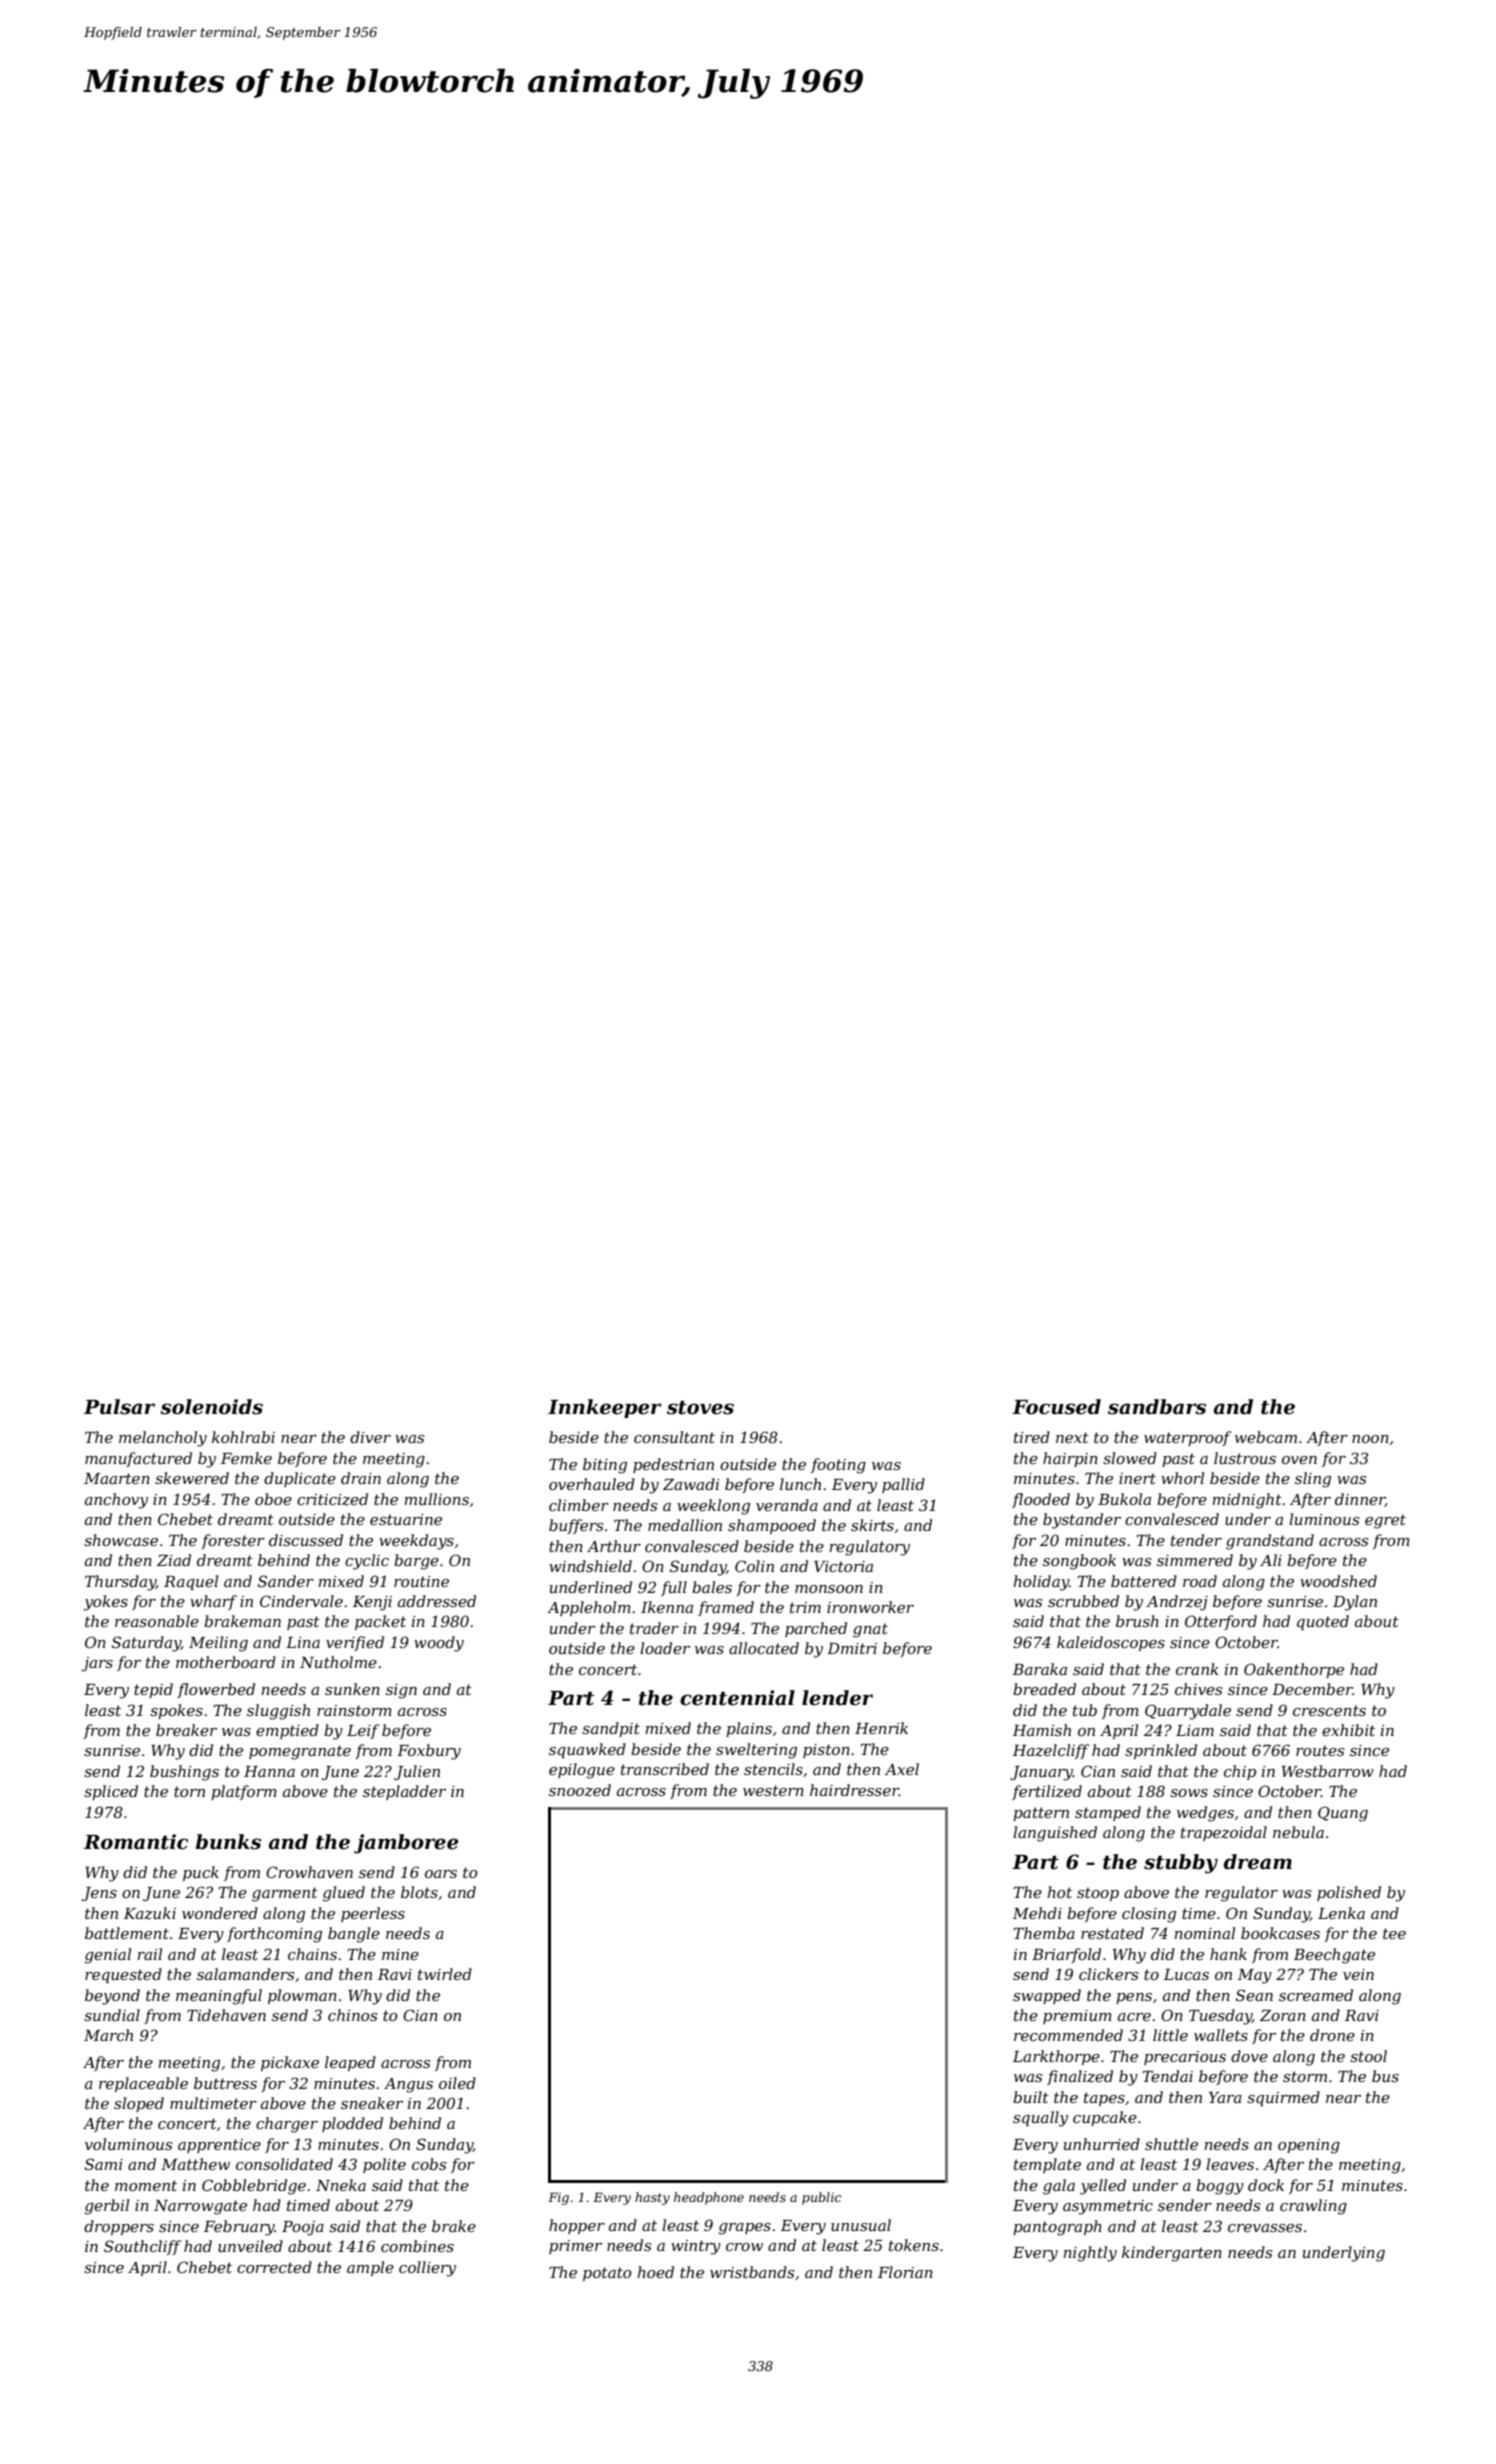  What do you see at coordinates (1195, 1730) in the page?
I see `Liam` at bounding box center [1195, 1730].
